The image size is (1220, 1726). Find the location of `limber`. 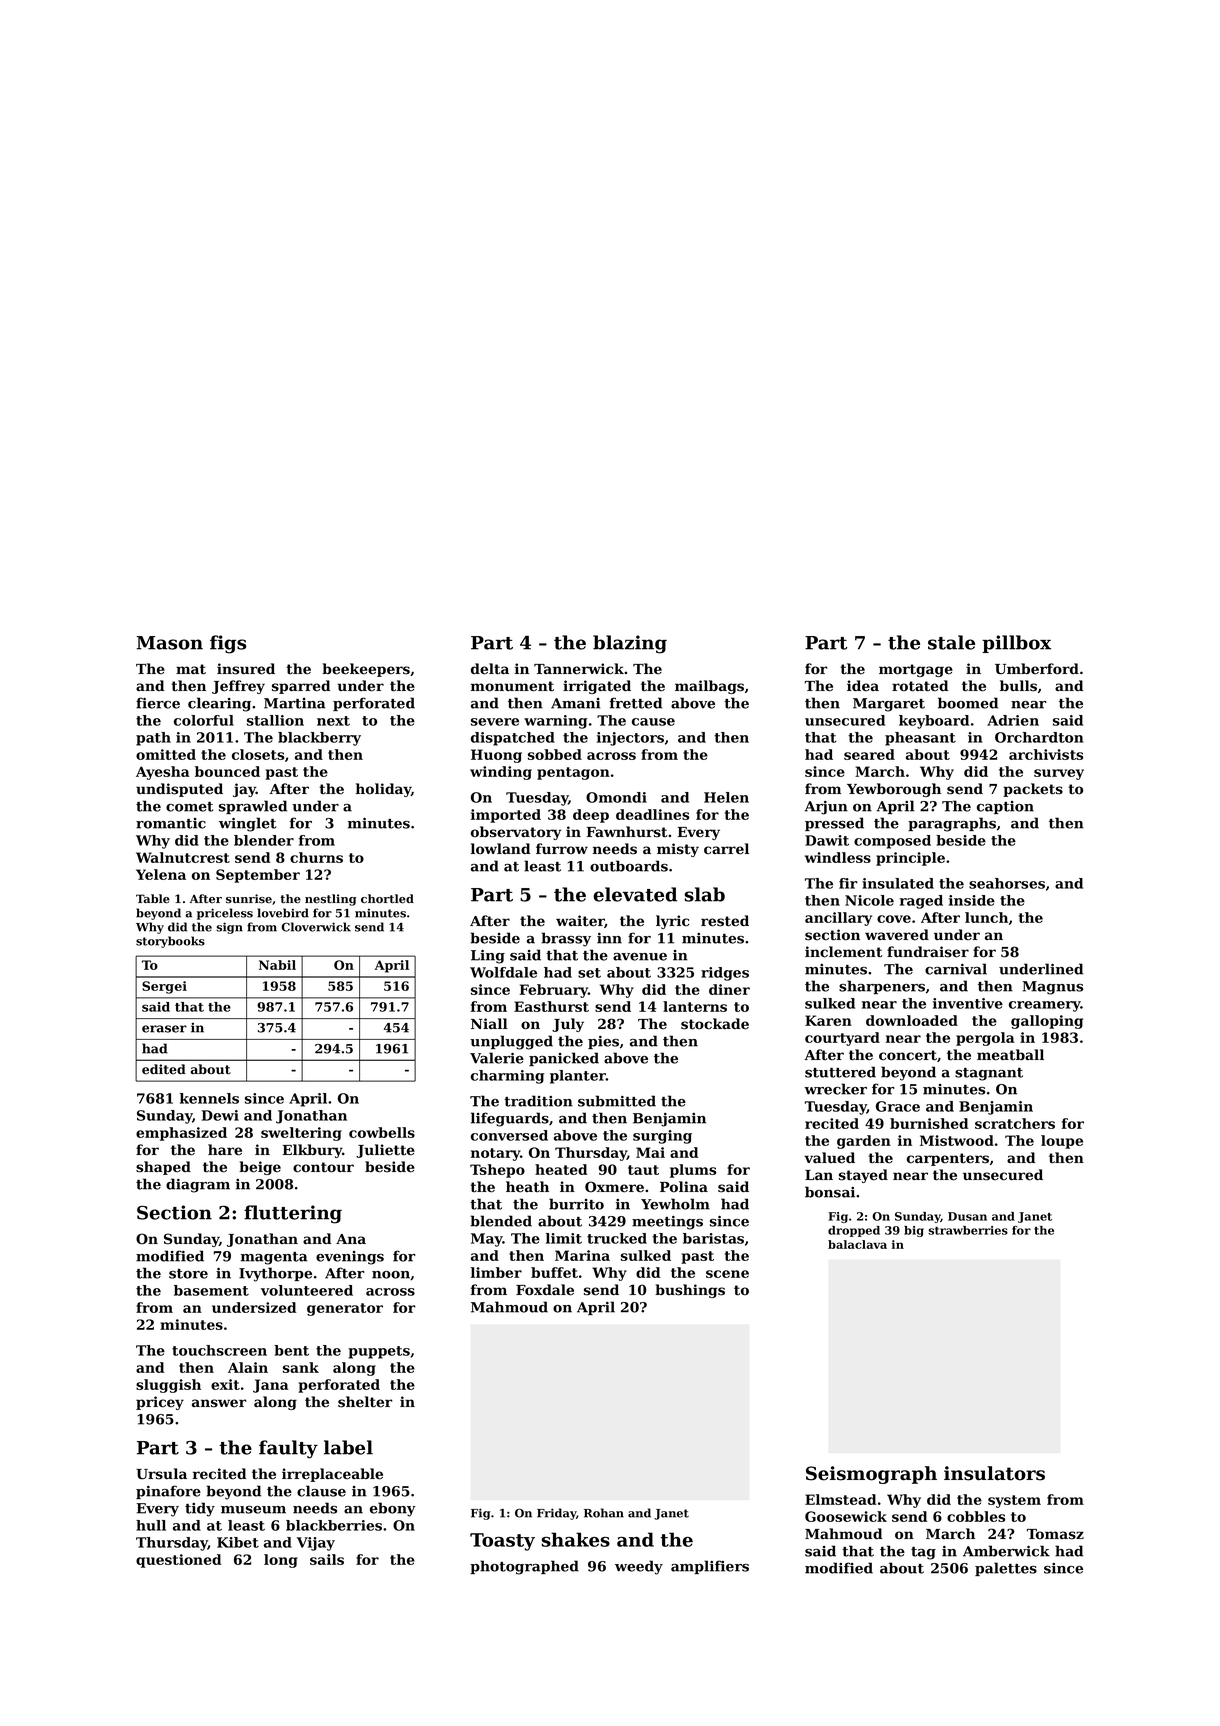

limber is located at coordinates (496, 1272).
